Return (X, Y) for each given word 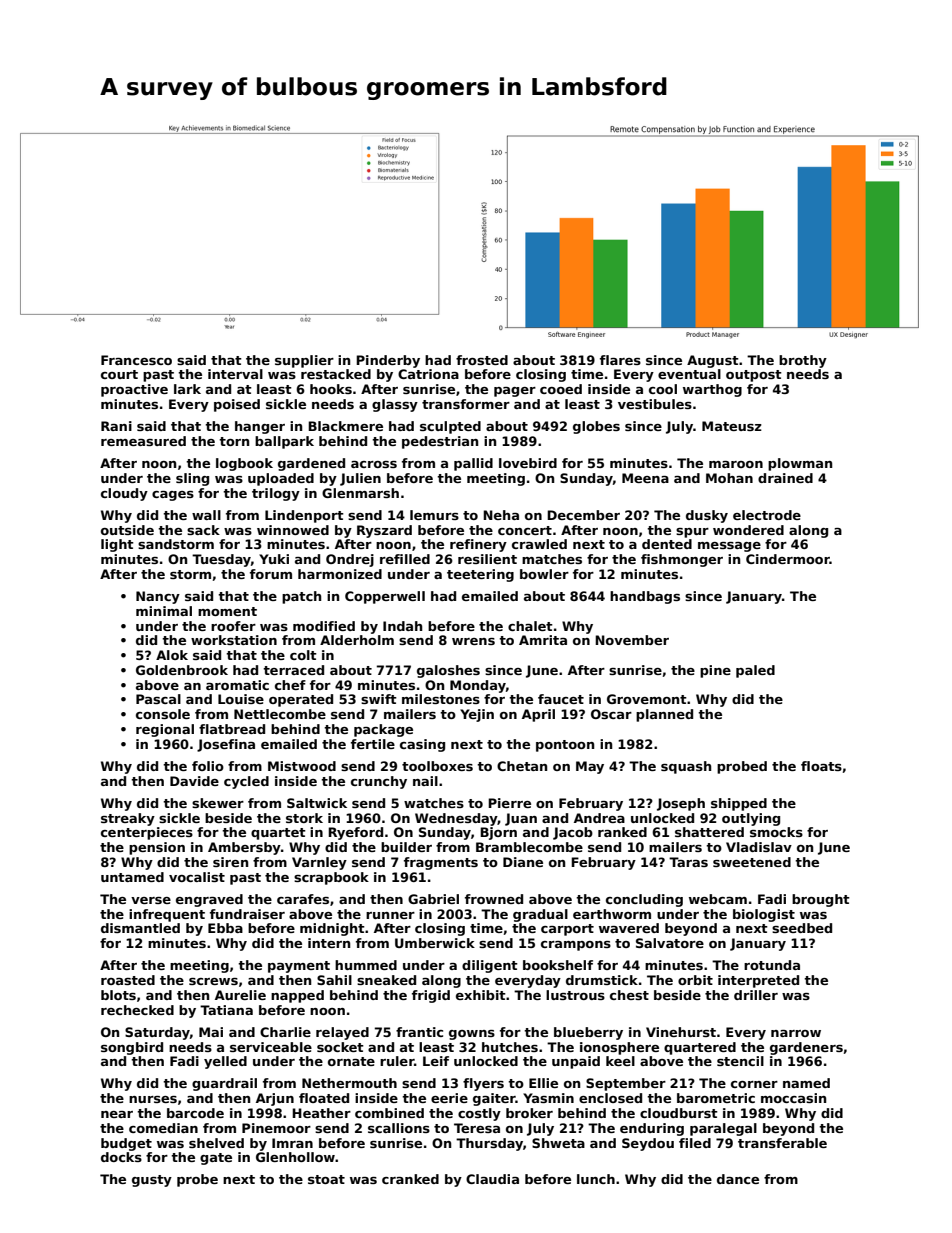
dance (738, 1179)
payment (299, 967)
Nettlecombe (280, 714)
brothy (803, 361)
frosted (482, 360)
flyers (483, 1084)
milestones (441, 699)
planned (664, 715)
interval (235, 374)
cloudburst (679, 1113)
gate (216, 1159)
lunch (596, 1179)
